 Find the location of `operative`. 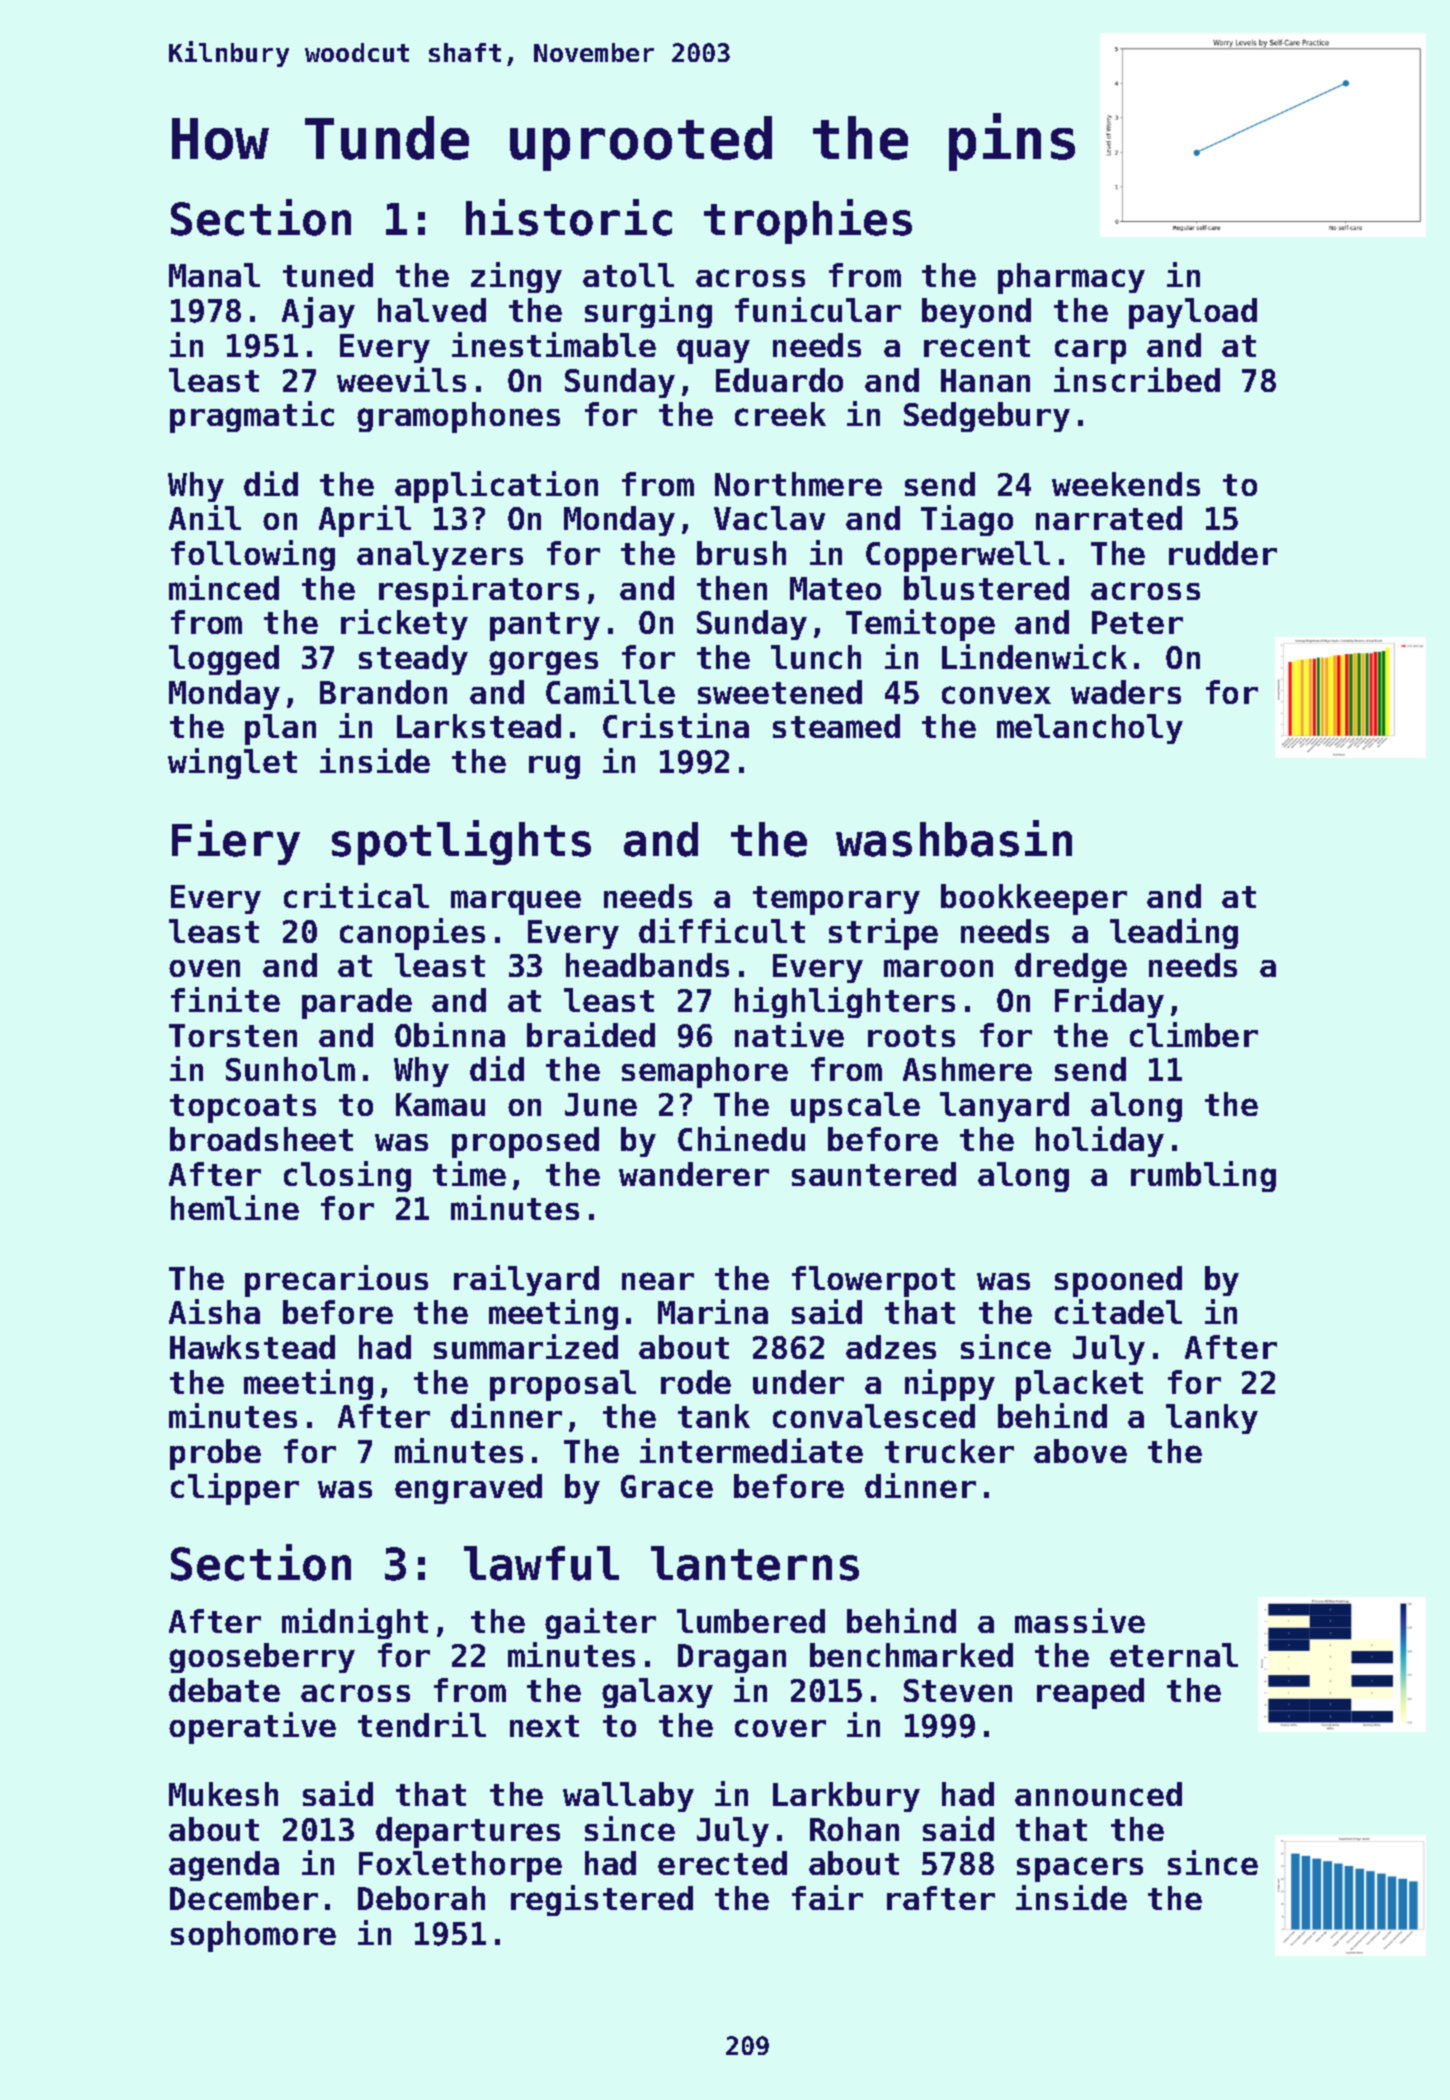

operative is located at coordinates (252, 1728).
